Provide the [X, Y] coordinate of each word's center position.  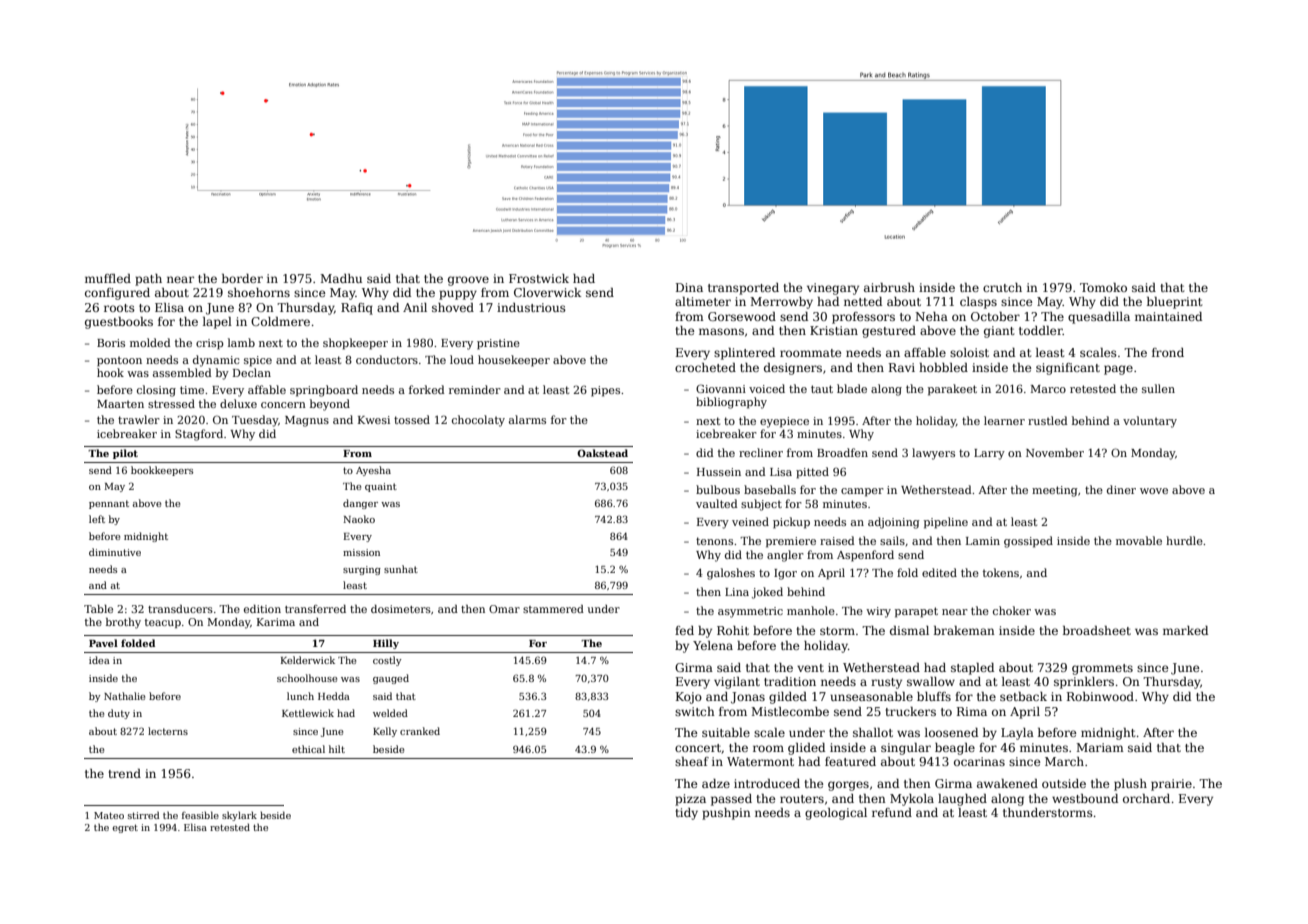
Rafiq [357, 309]
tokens [1001, 572]
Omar [504, 609]
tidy [686, 814]
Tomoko [1103, 287]
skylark [239, 816]
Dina [689, 287]
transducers [180, 609]
